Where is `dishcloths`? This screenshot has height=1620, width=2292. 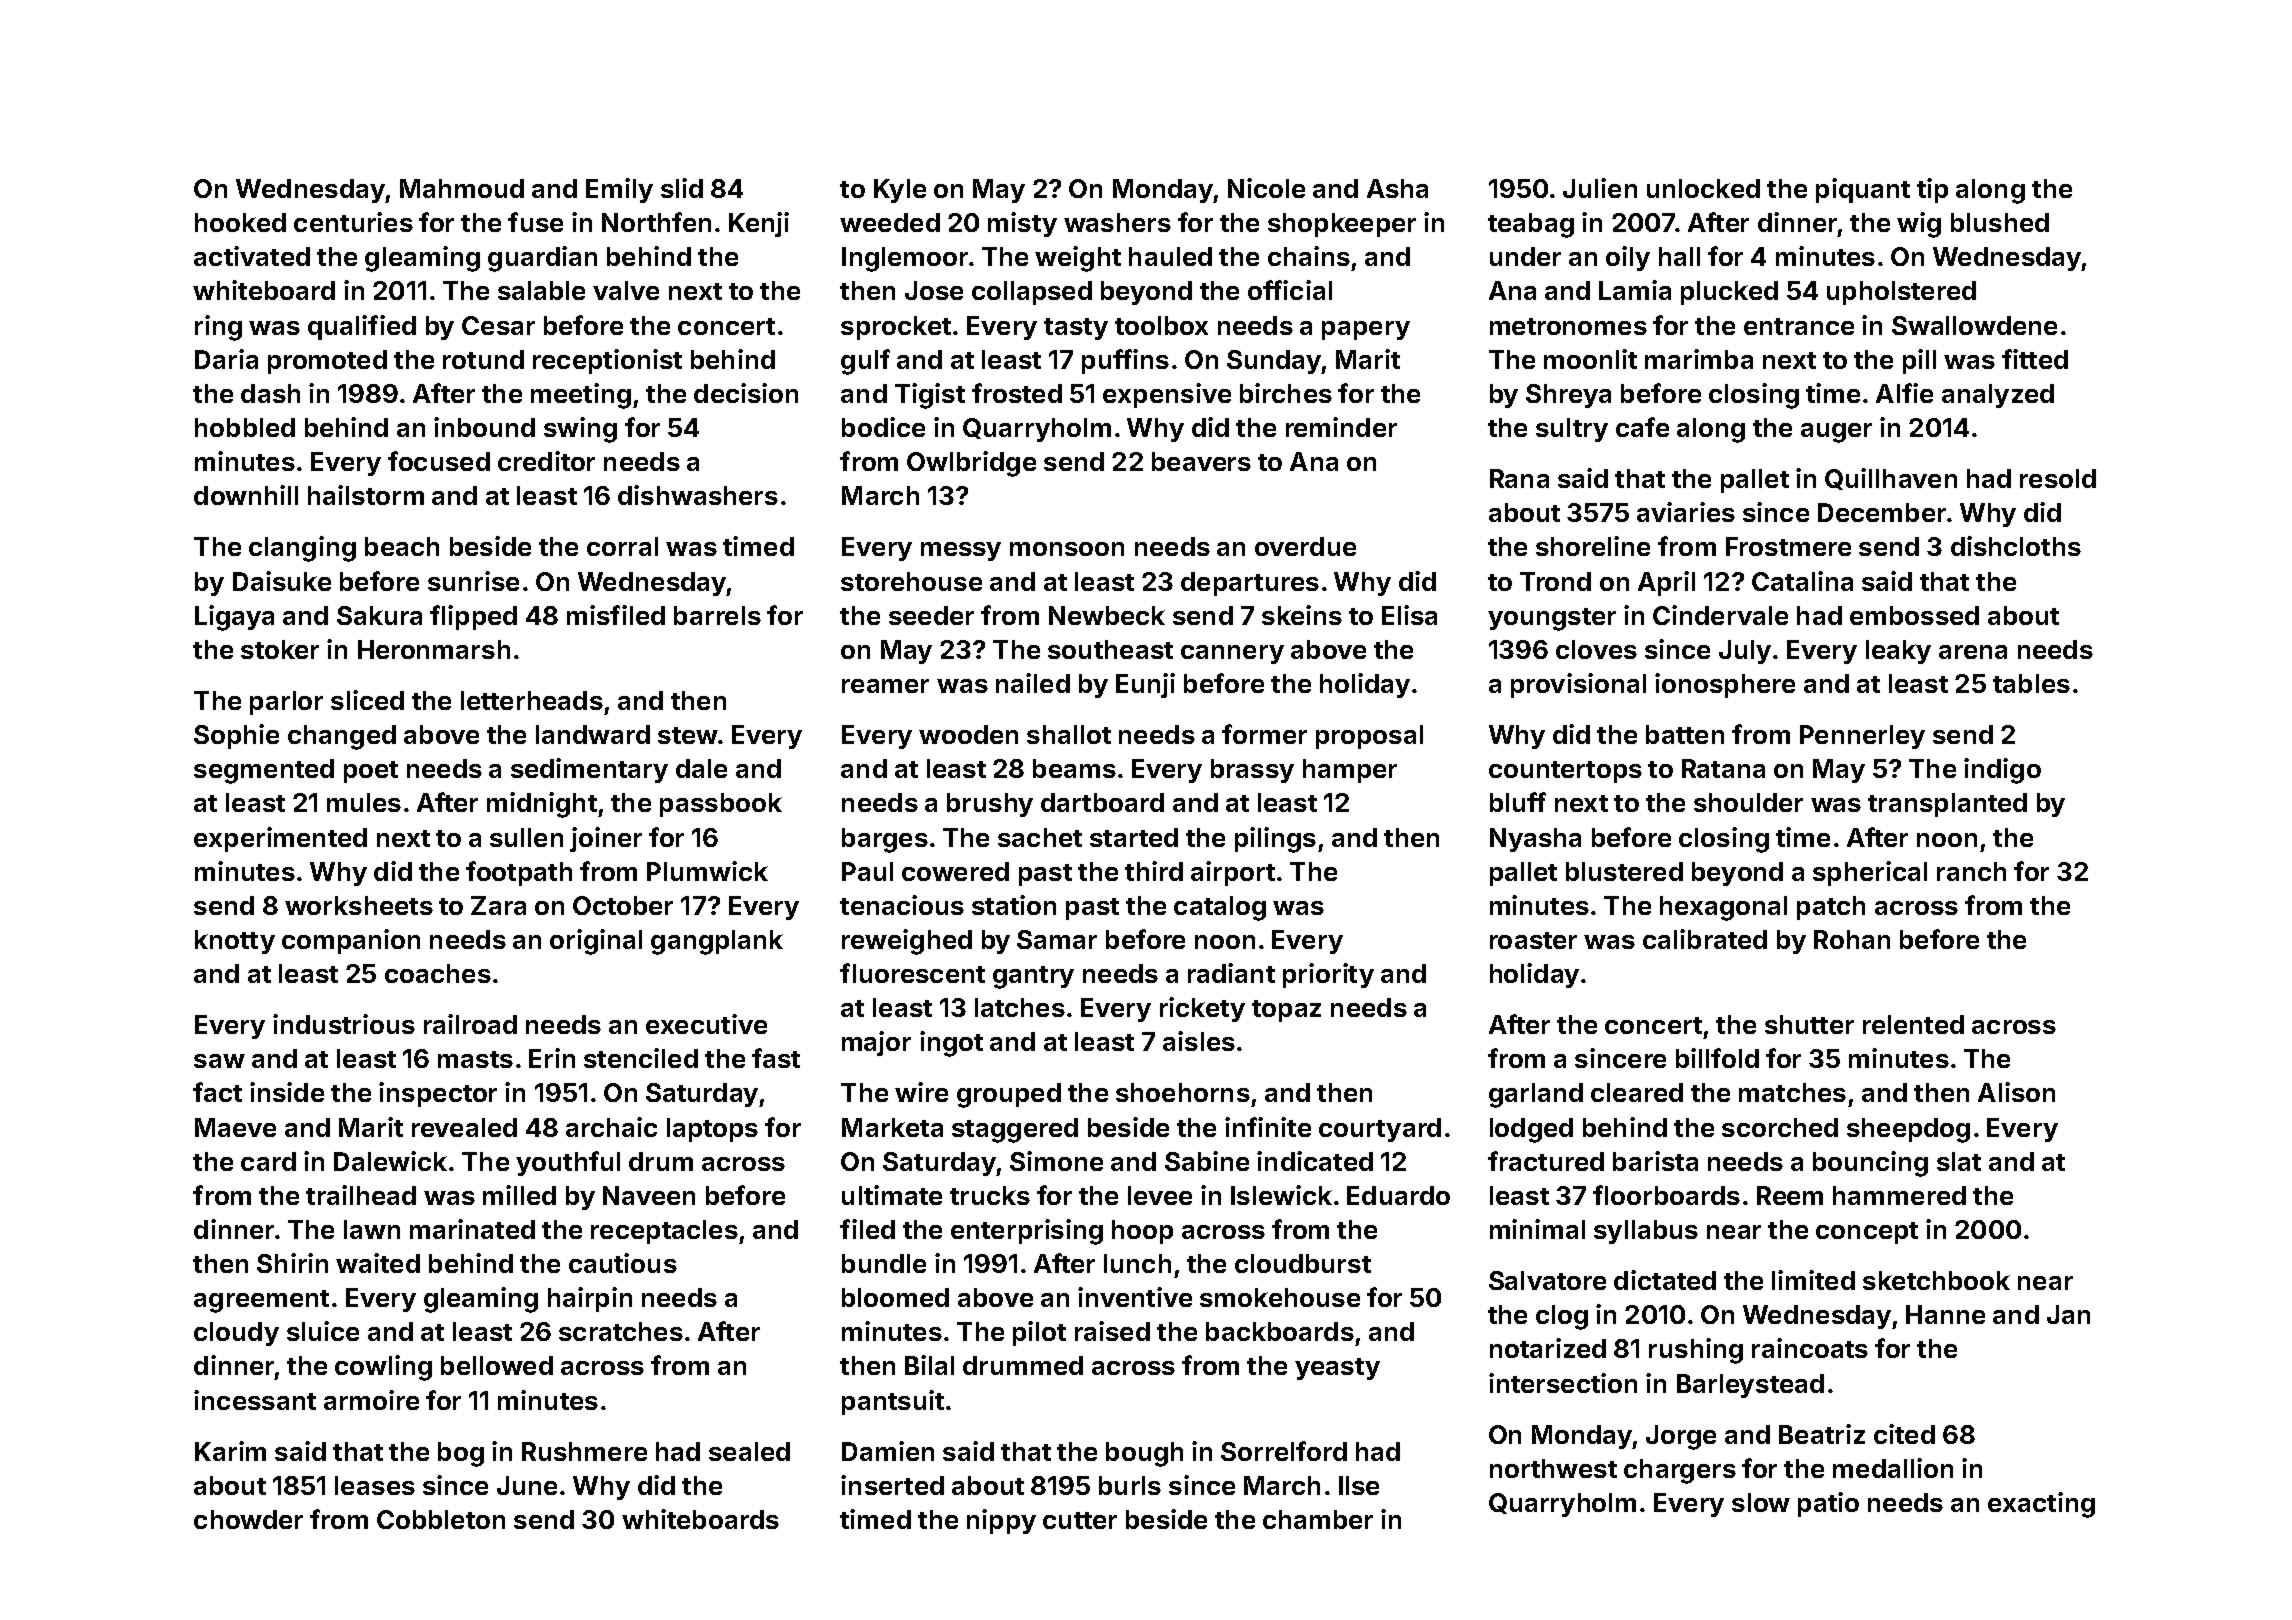 dishcloths is located at coordinates (2016, 546).
